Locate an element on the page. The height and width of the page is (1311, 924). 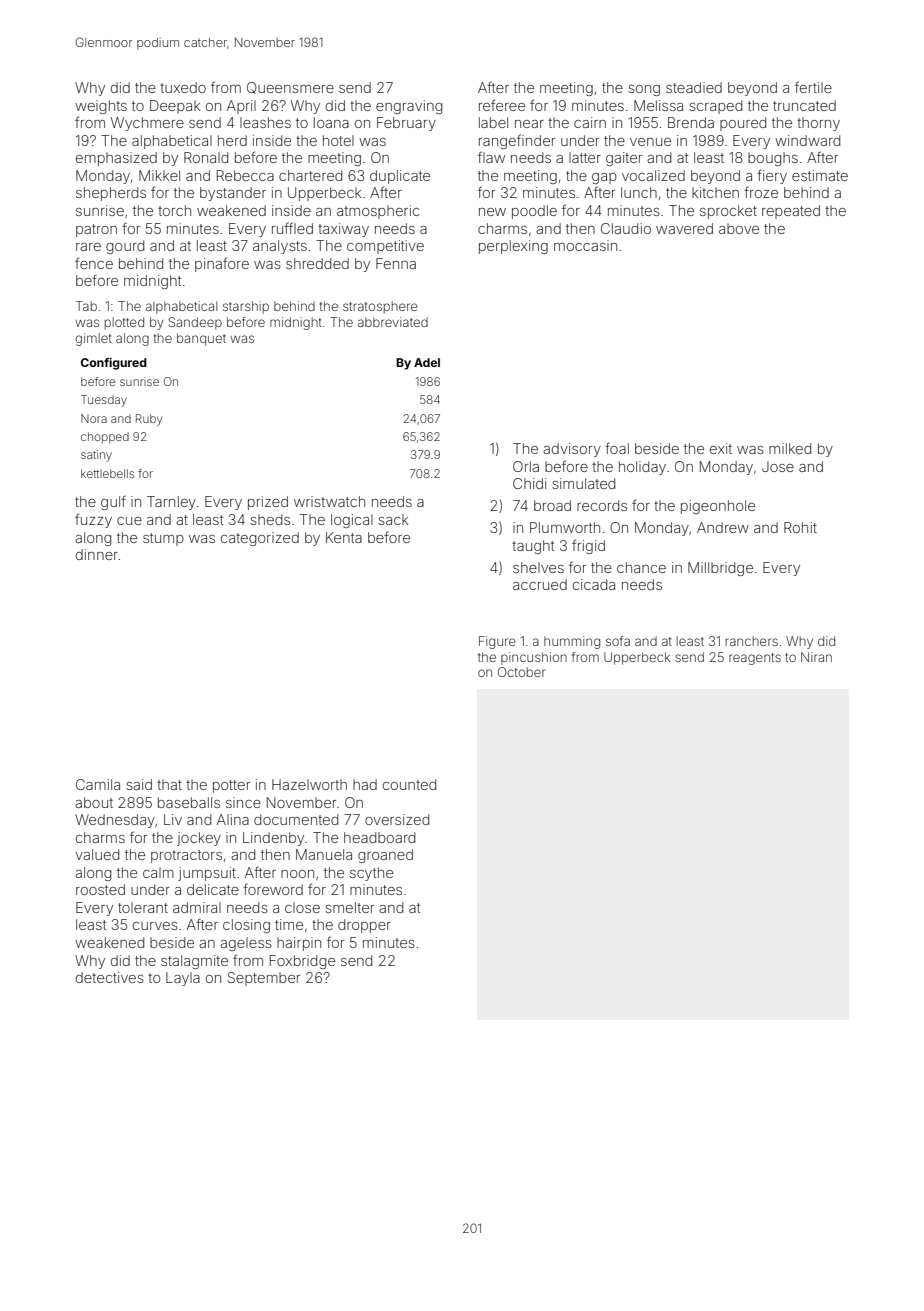
analysts is located at coordinates (280, 247).
